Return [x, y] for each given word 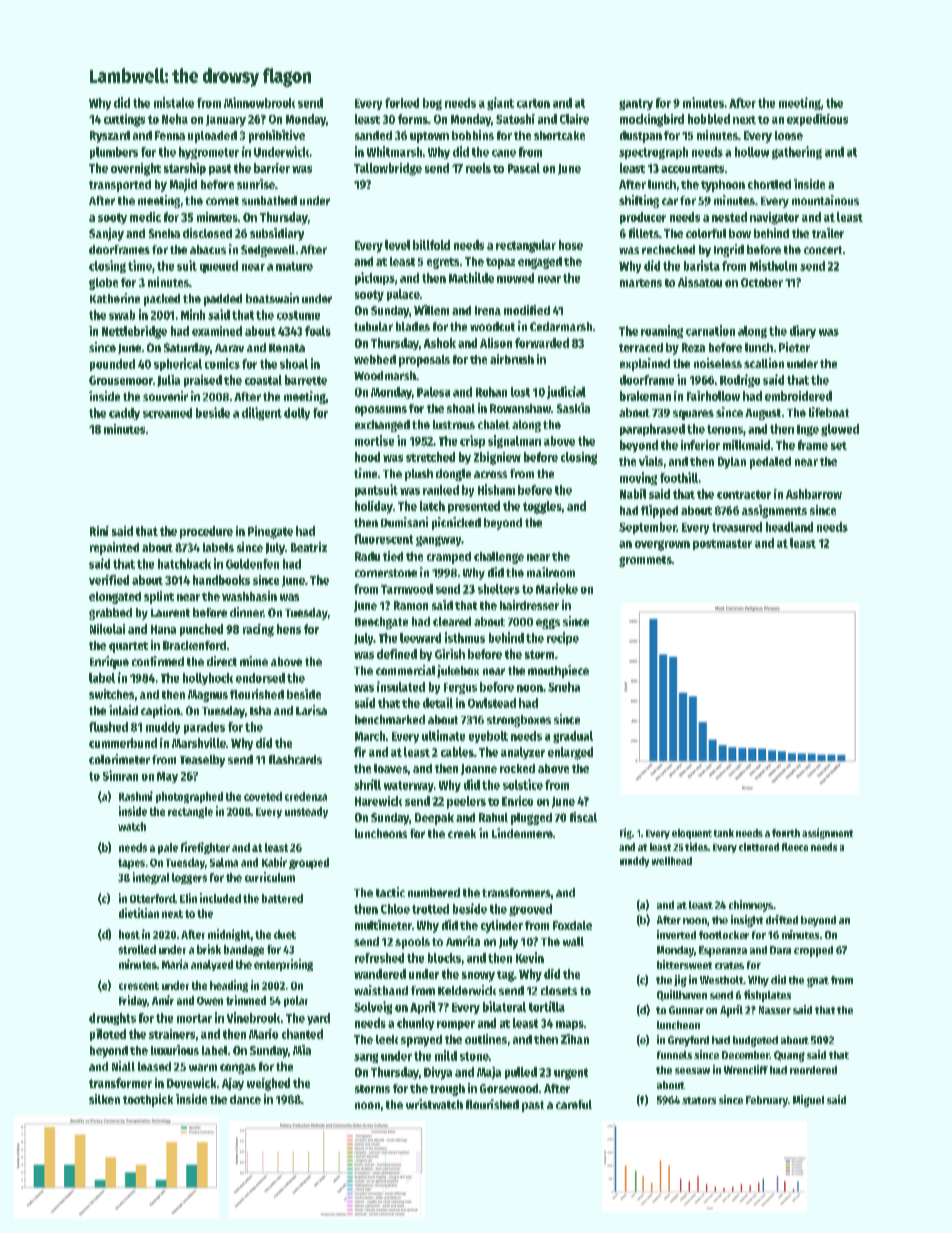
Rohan [491, 392]
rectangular [526, 246]
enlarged [570, 753]
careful [574, 1104]
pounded [112, 365]
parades [204, 728]
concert [823, 250]
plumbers [114, 153]
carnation [710, 330]
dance [245, 1099]
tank [724, 833]
